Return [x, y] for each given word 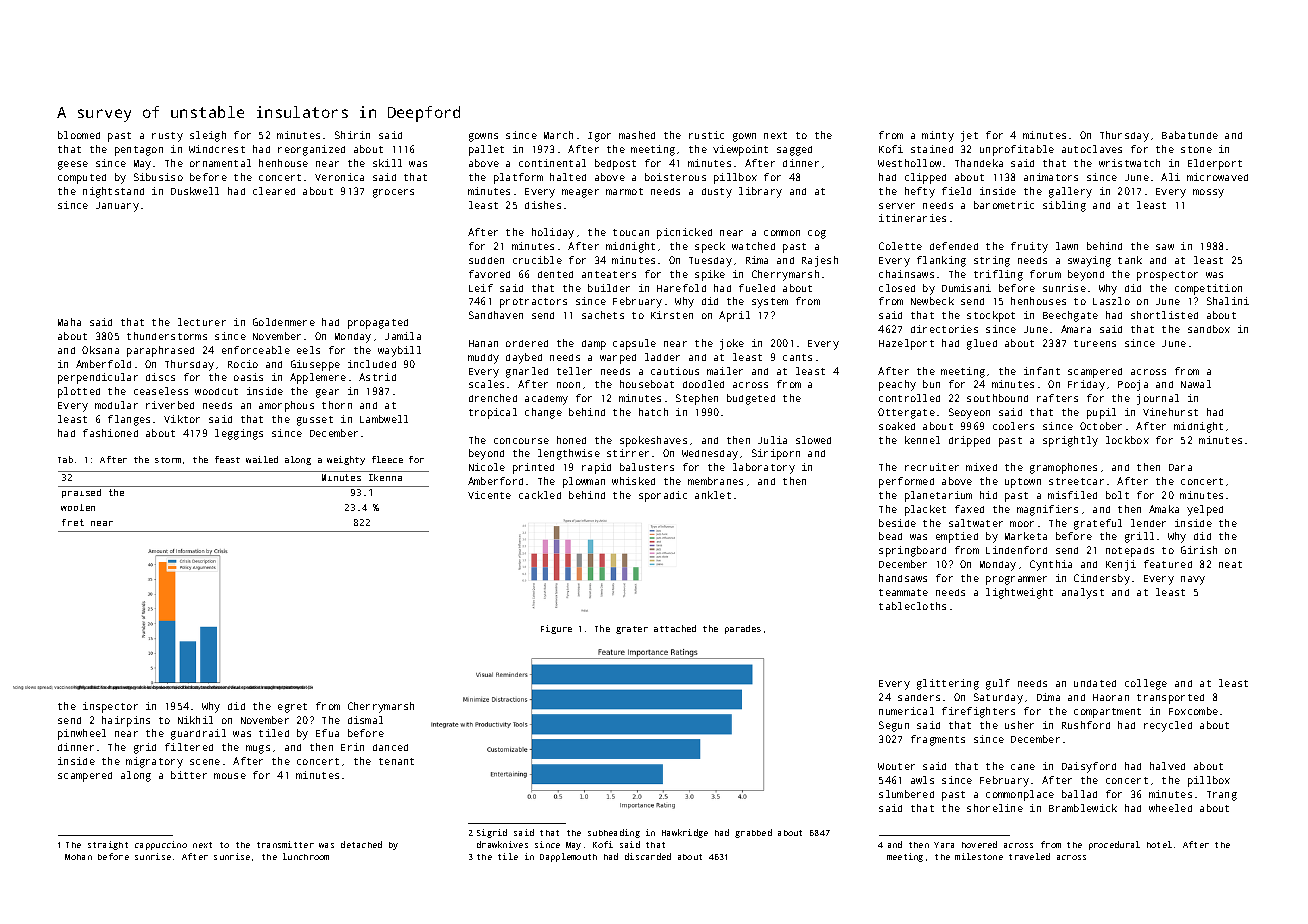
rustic [706, 135]
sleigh [208, 136]
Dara [1180, 467]
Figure [556, 629]
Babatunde [1190, 135]
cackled [540, 495]
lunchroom [306, 856]
